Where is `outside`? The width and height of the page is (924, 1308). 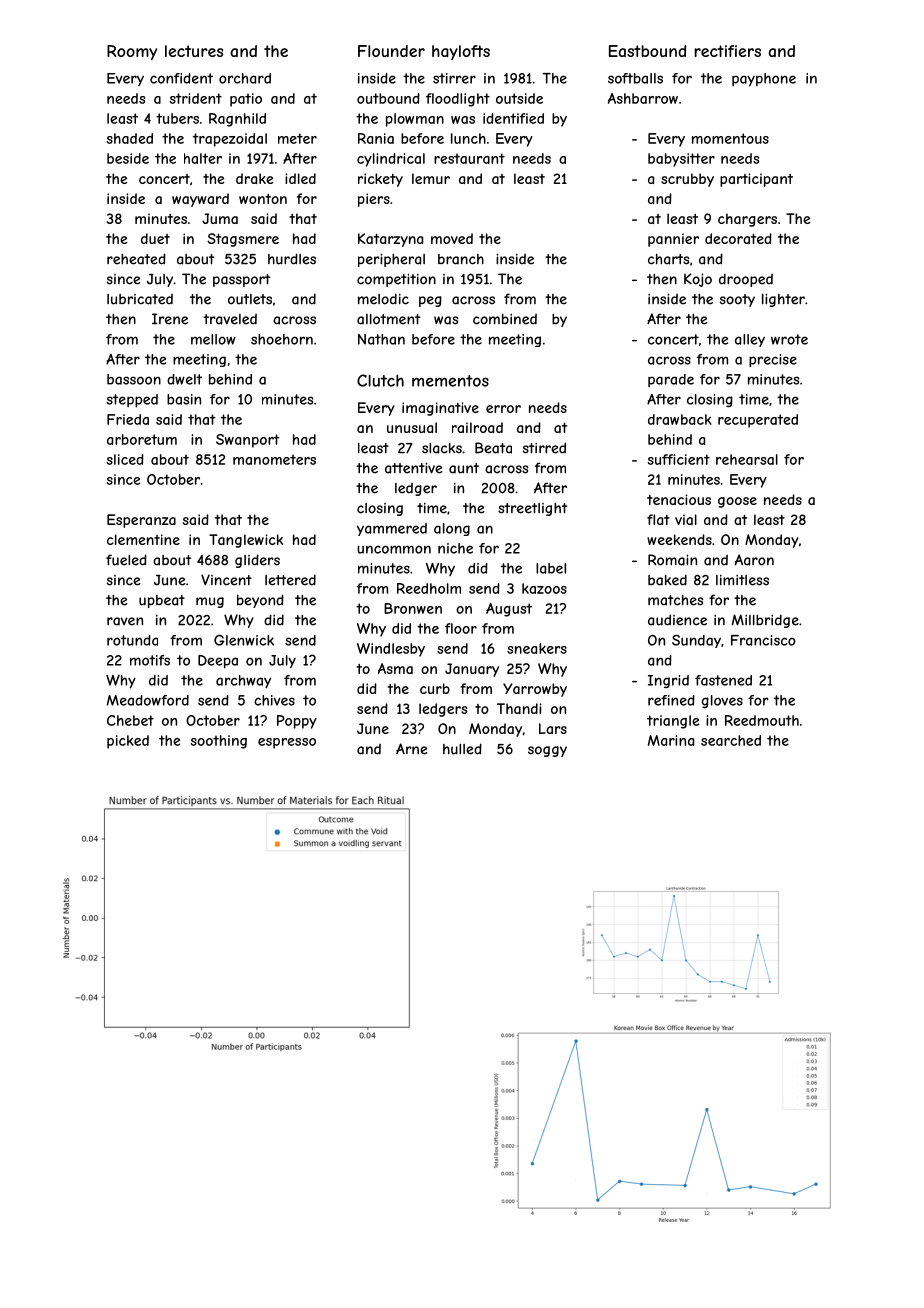 outside is located at coordinates (519, 98).
